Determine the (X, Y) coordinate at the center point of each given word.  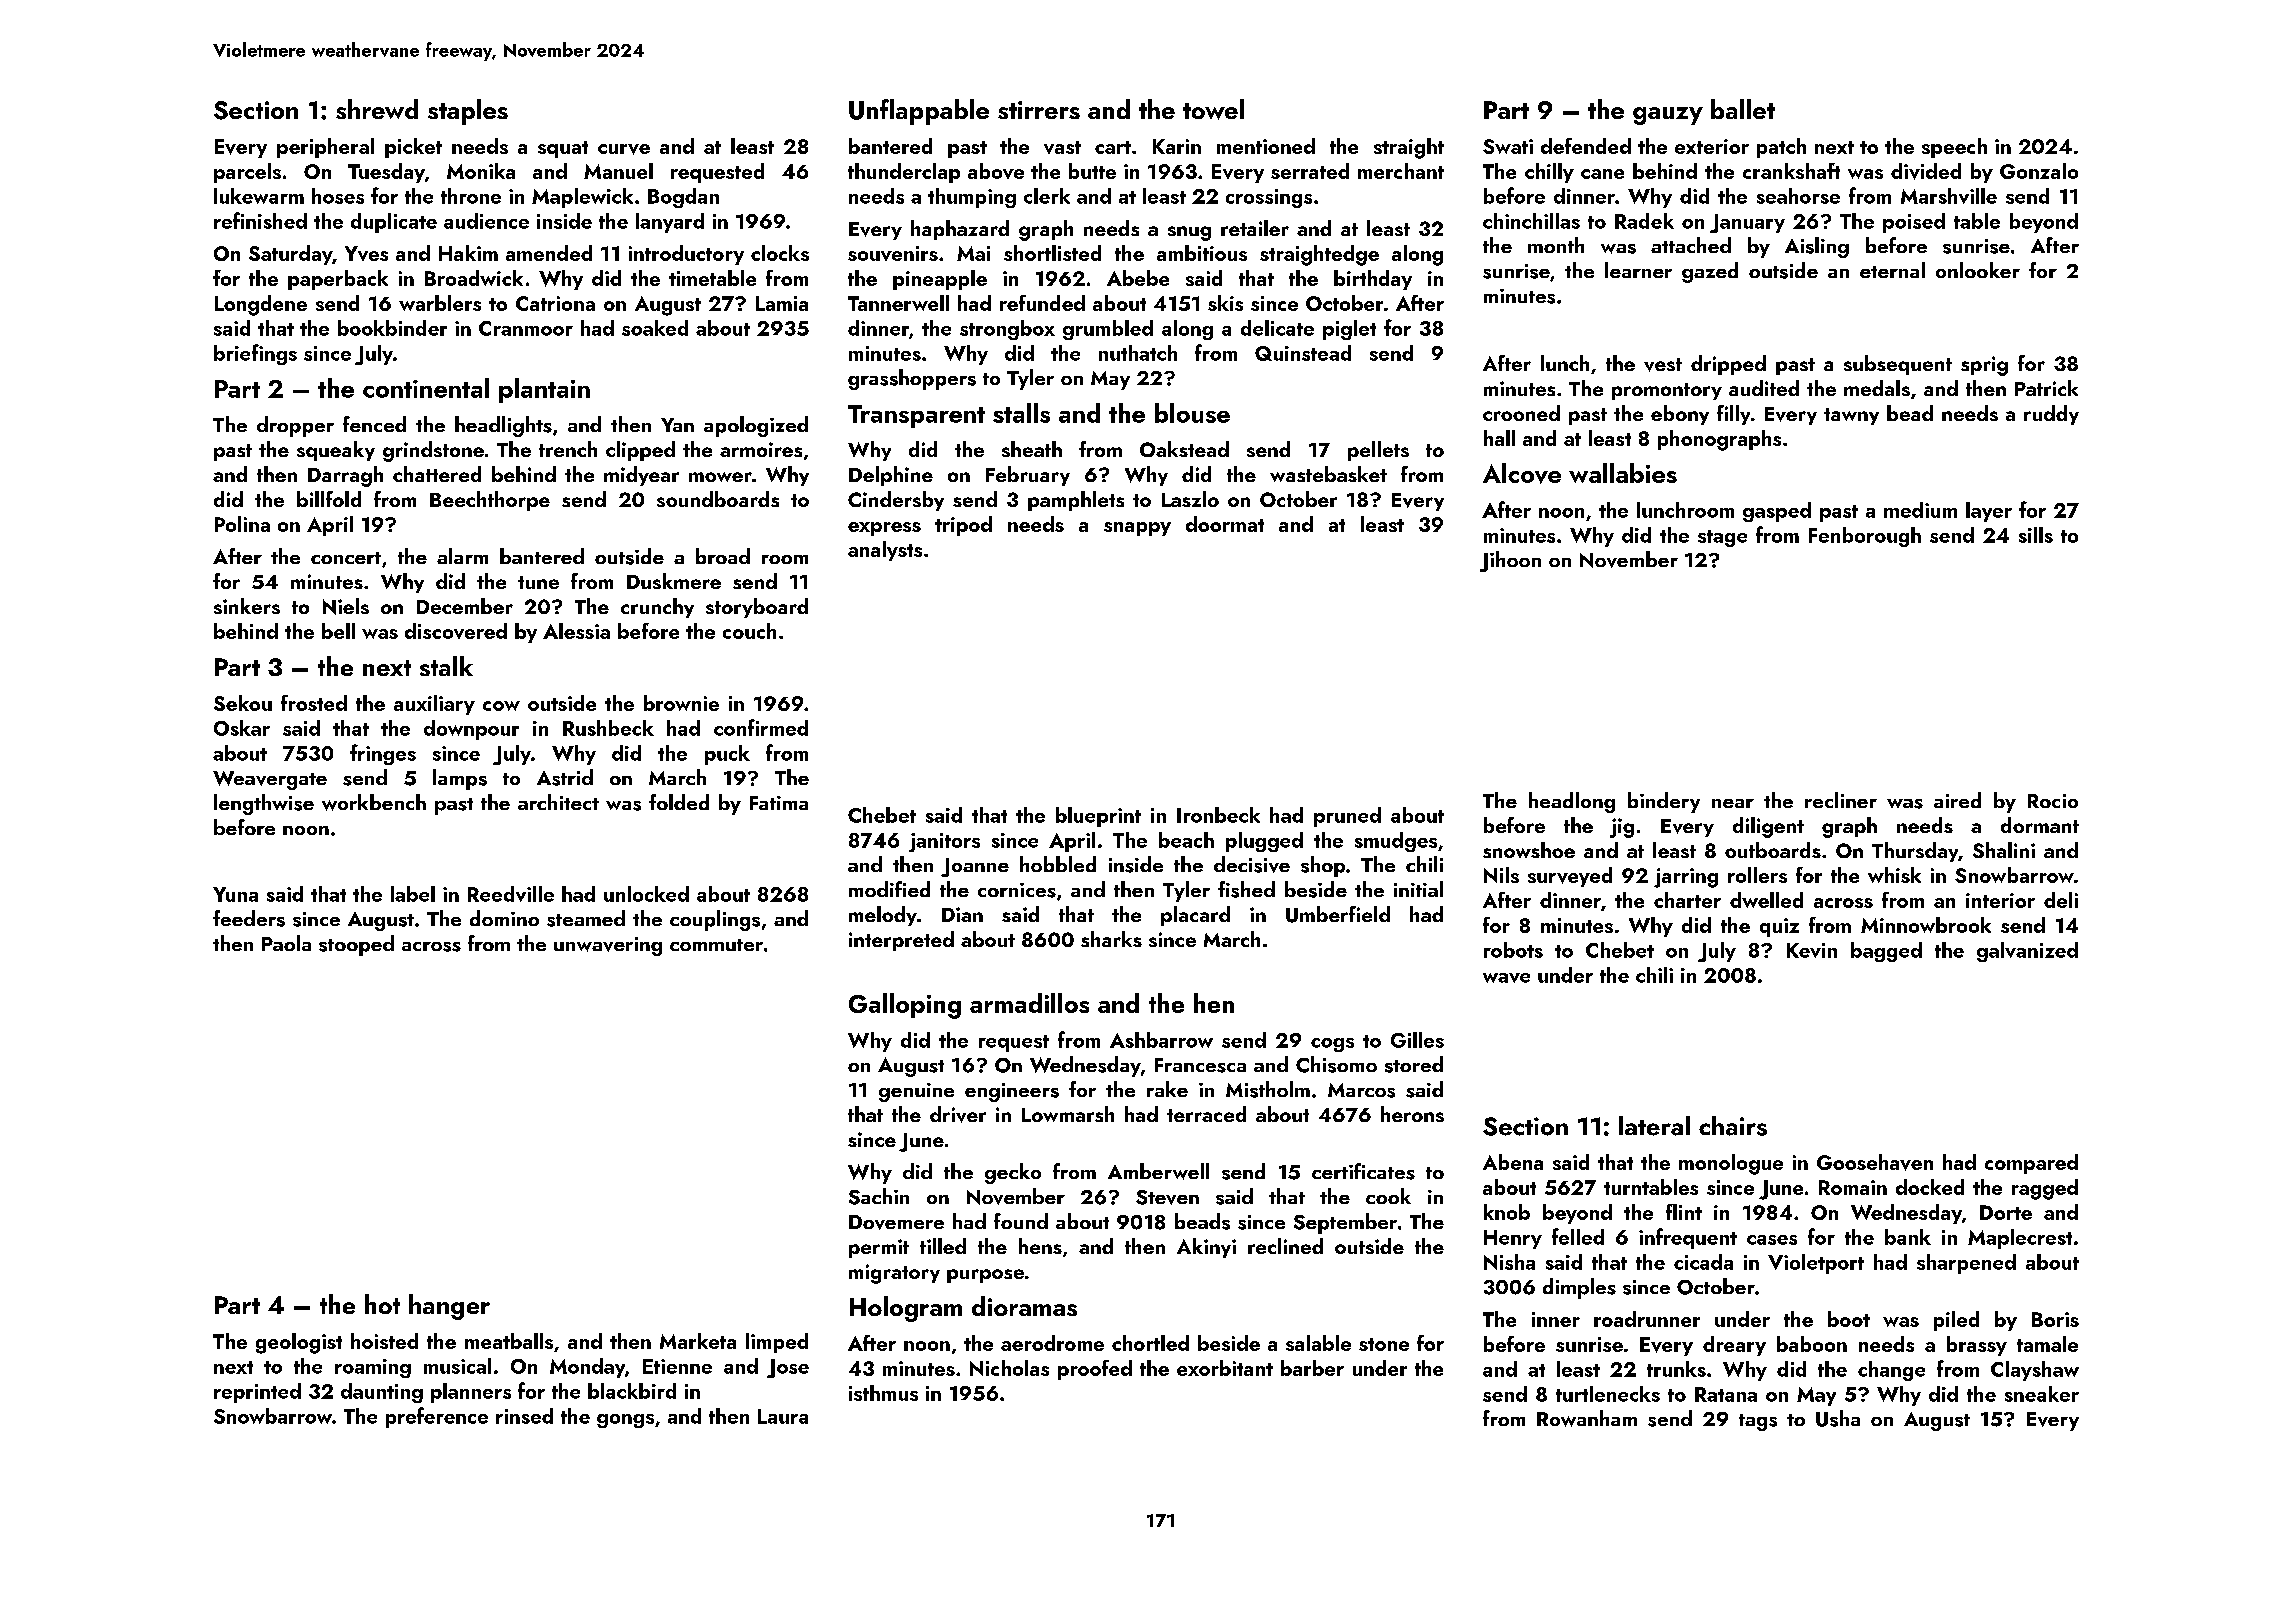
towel (1213, 109)
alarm (462, 556)
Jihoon (1510, 561)
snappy (1137, 529)
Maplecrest (2020, 1239)
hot (382, 1304)
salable (1318, 1343)
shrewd (377, 109)
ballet (1743, 109)
